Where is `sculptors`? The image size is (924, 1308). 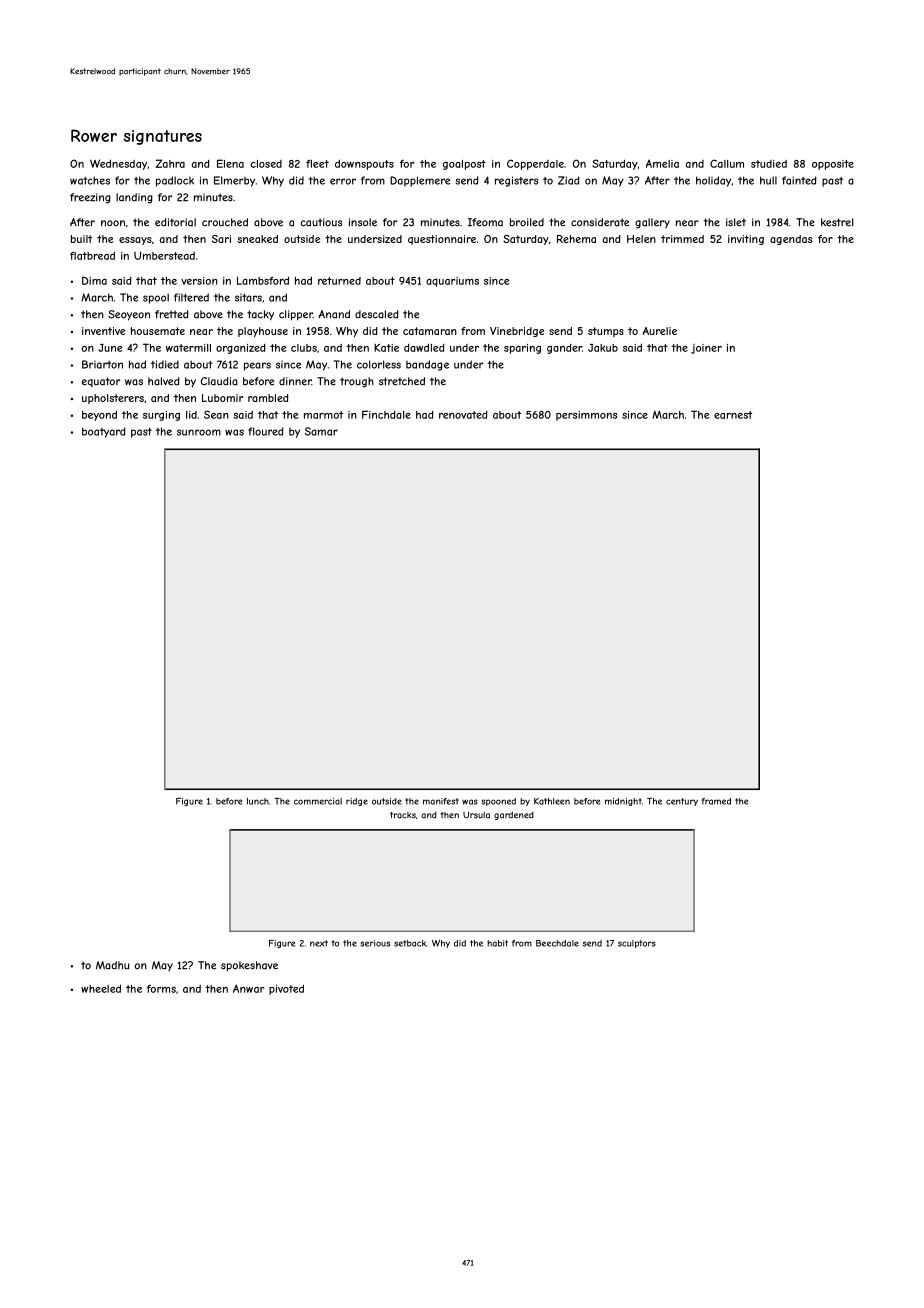 sculptors is located at coordinates (637, 944).
